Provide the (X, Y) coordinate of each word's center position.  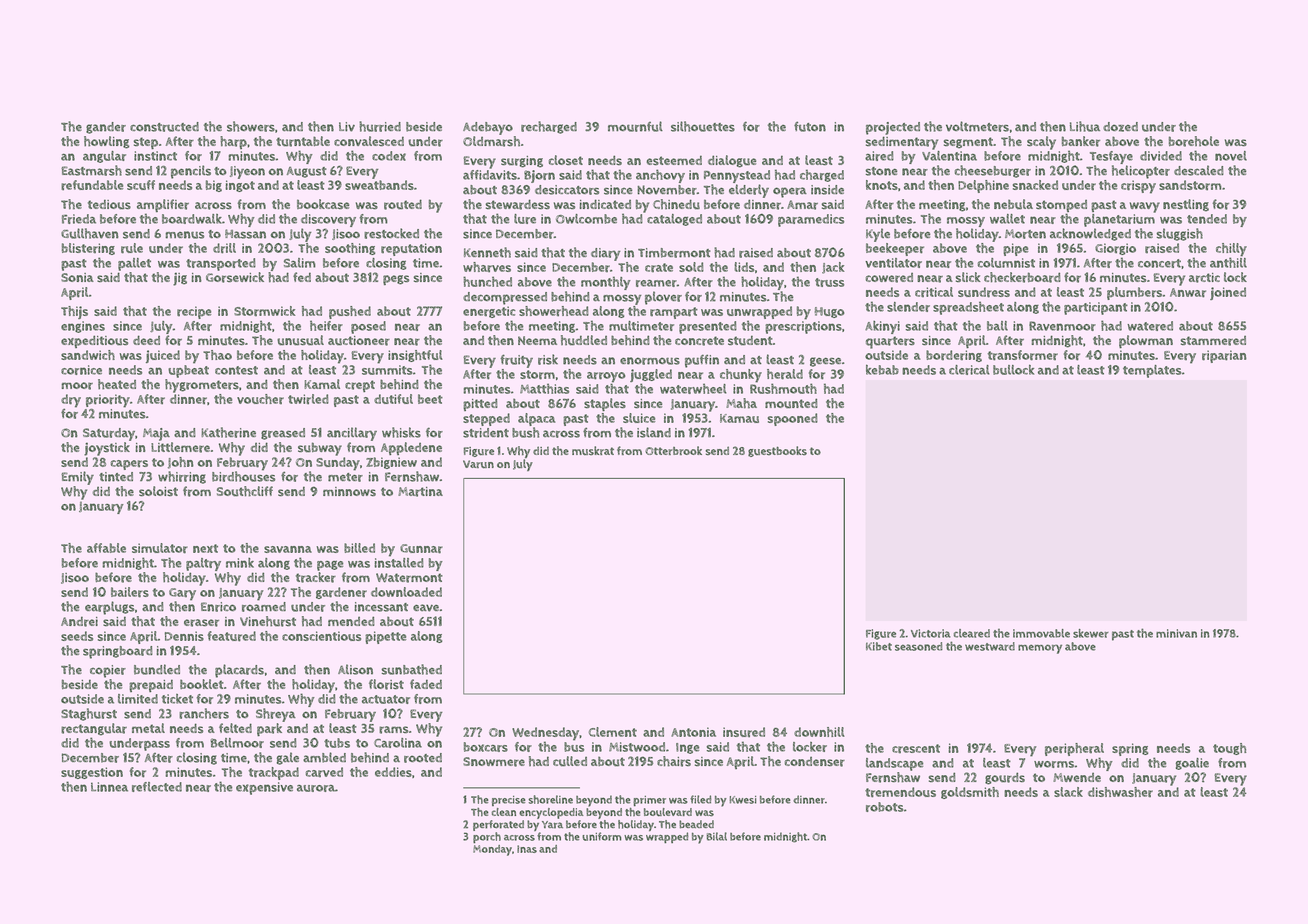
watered (1150, 326)
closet (566, 160)
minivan (1176, 633)
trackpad (274, 773)
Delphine (983, 186)
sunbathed (411, 669)
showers (251, 126)
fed (302, 277)
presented (708, 327)
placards (239, 671)
